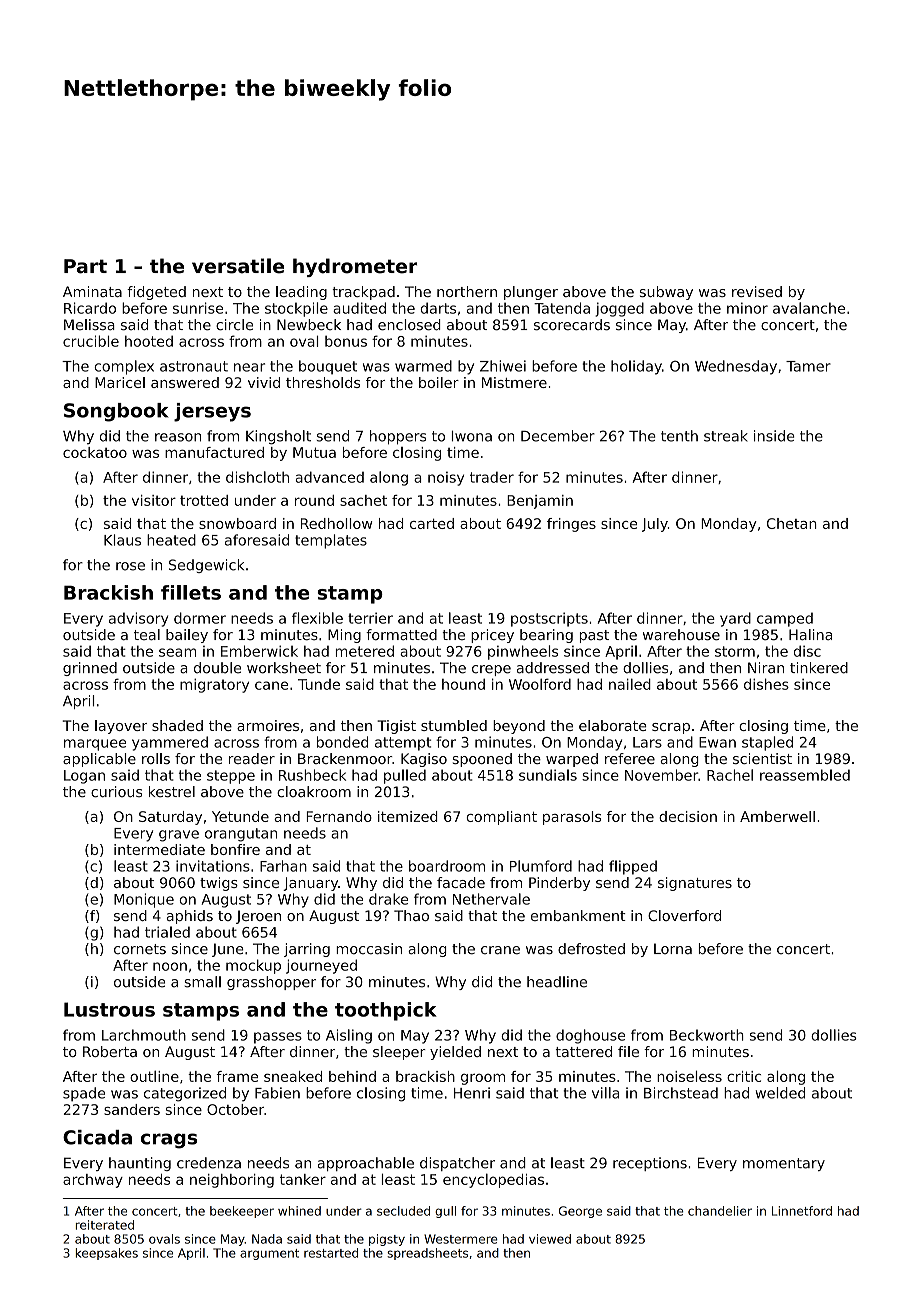  What do you see at coordinates (122, 540) in the document?
I see `Klaus` at bounding box center [122, 540].
